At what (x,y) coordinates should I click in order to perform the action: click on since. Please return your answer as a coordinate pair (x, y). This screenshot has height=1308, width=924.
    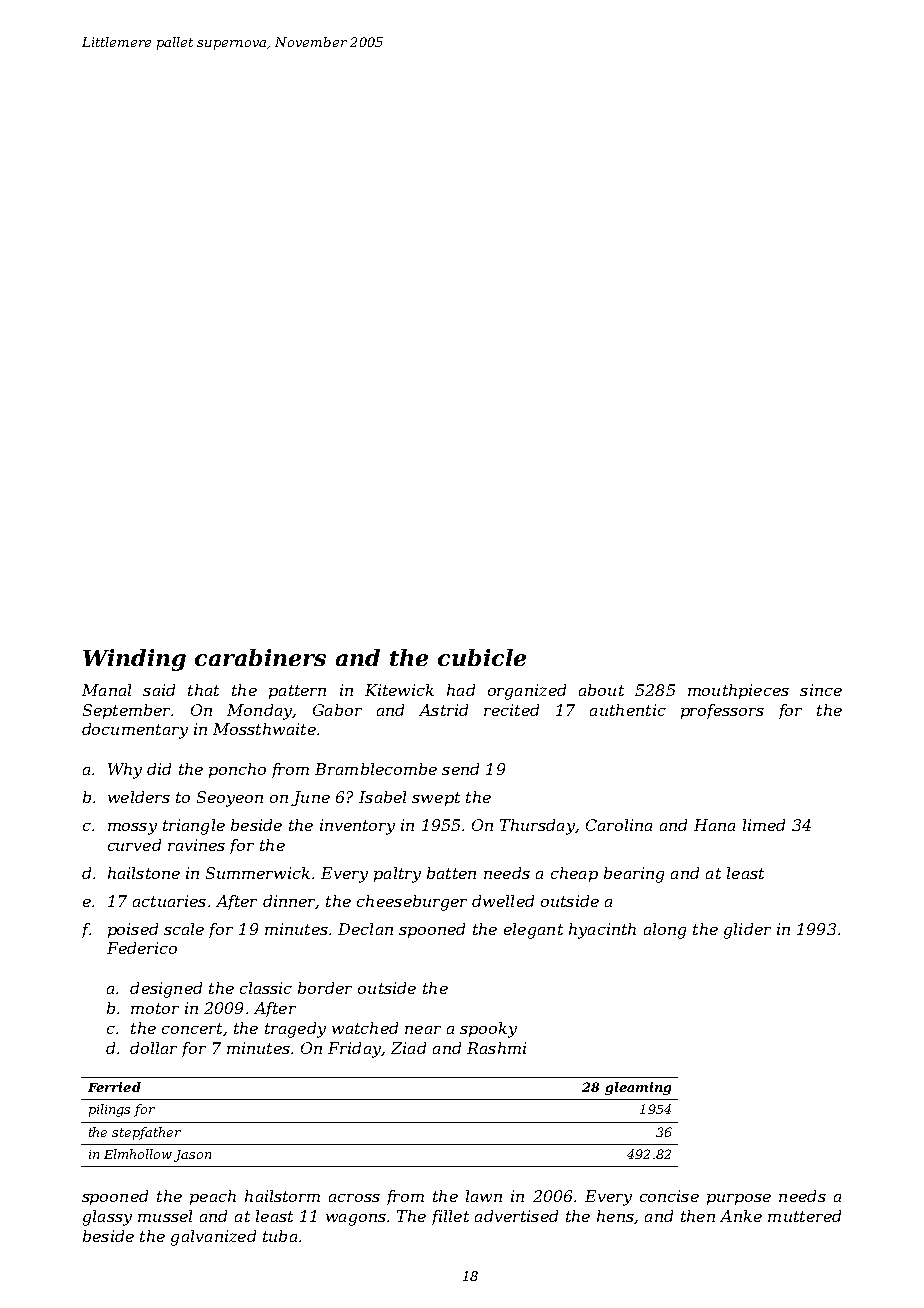
    Looking at the image, I should click on (821, 690).
